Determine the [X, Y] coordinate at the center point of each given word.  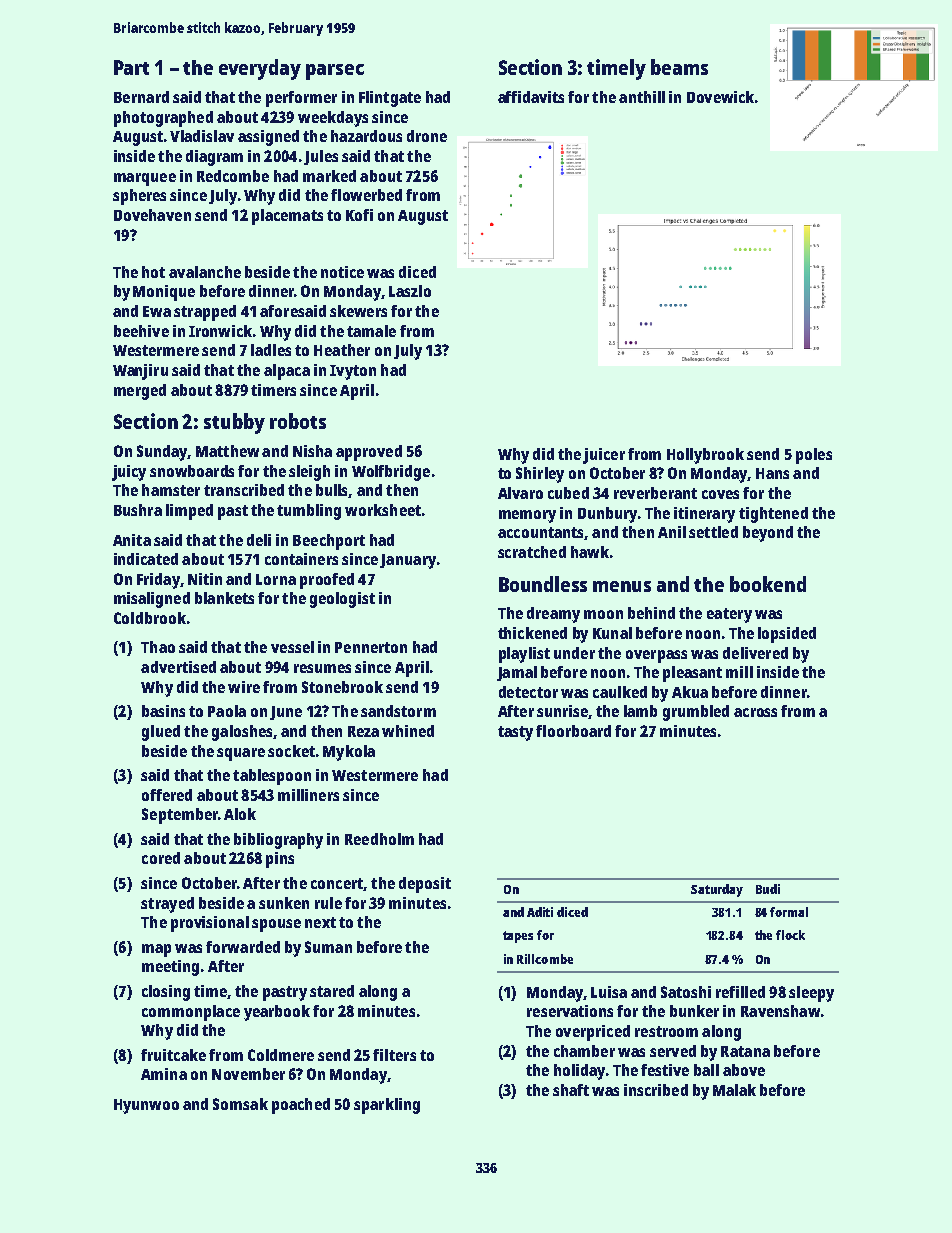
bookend [768, 584]
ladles [271, 350]
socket [291, 751]
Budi [768, 889]
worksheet [383, 510]
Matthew [227, 451]
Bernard [141, 97]
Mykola [349, 753]
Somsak [240, 1104]
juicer [604, 456]
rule [328, 903]
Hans [772, 473]
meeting [170, 968]
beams [679, 67]
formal [789, 912]
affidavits [531, 97]
